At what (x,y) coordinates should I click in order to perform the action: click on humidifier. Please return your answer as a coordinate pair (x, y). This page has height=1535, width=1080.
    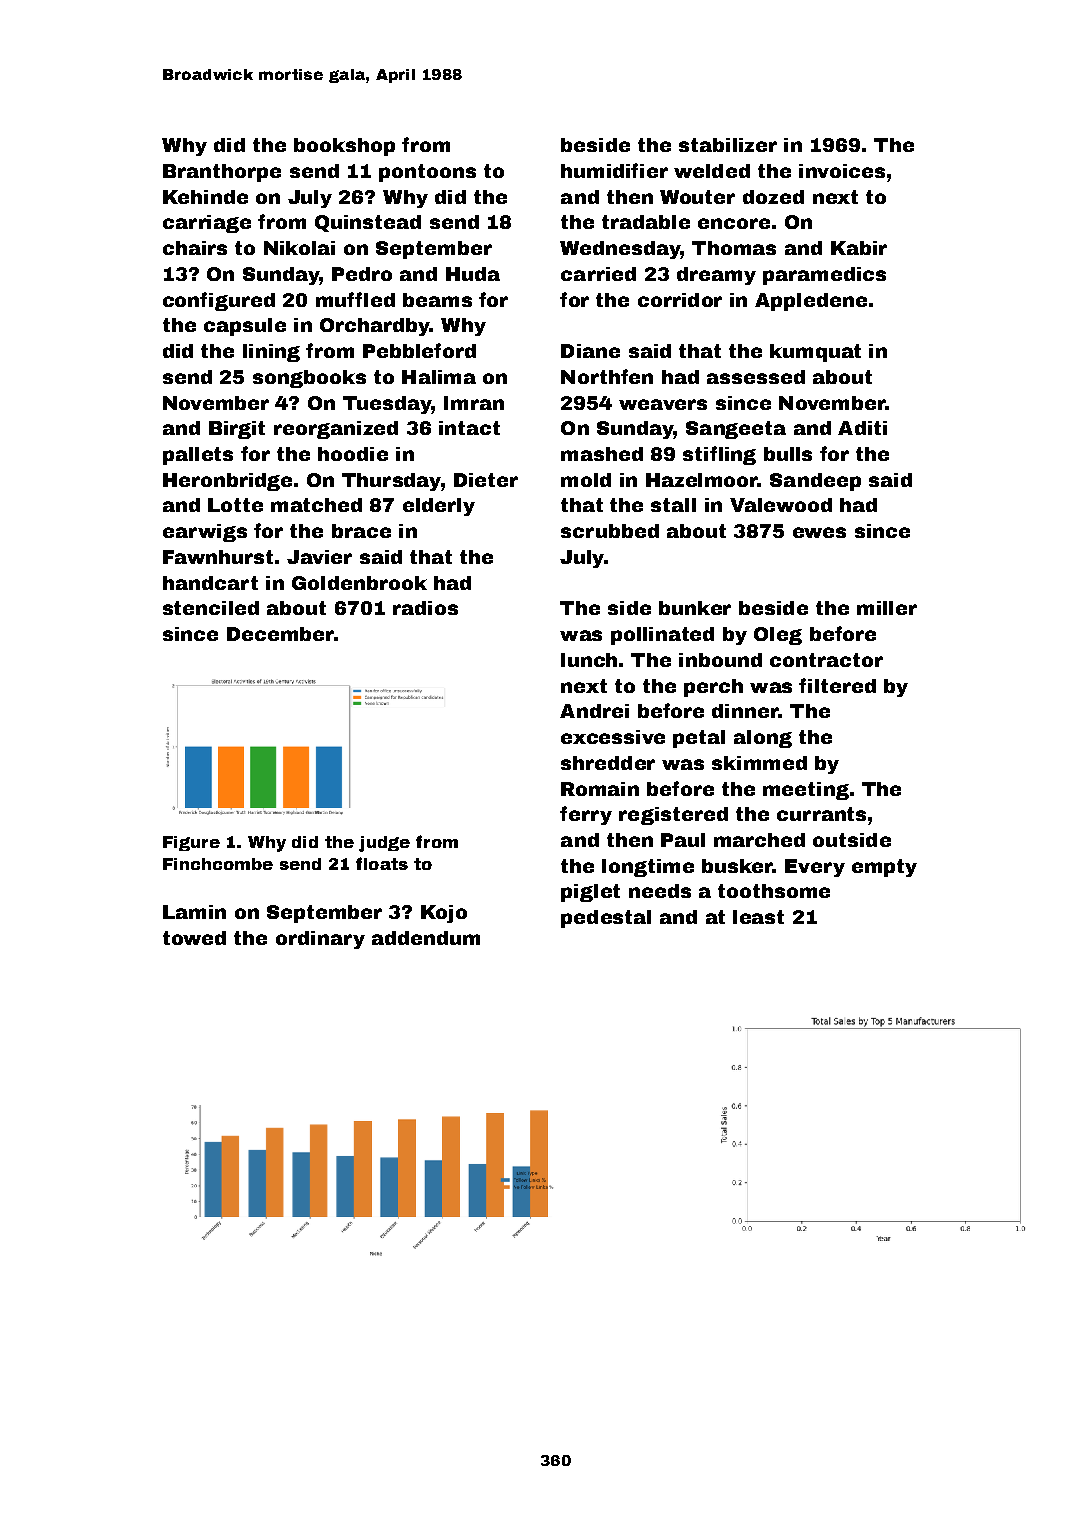
    Looking at the image, I should click on (614, 170).
